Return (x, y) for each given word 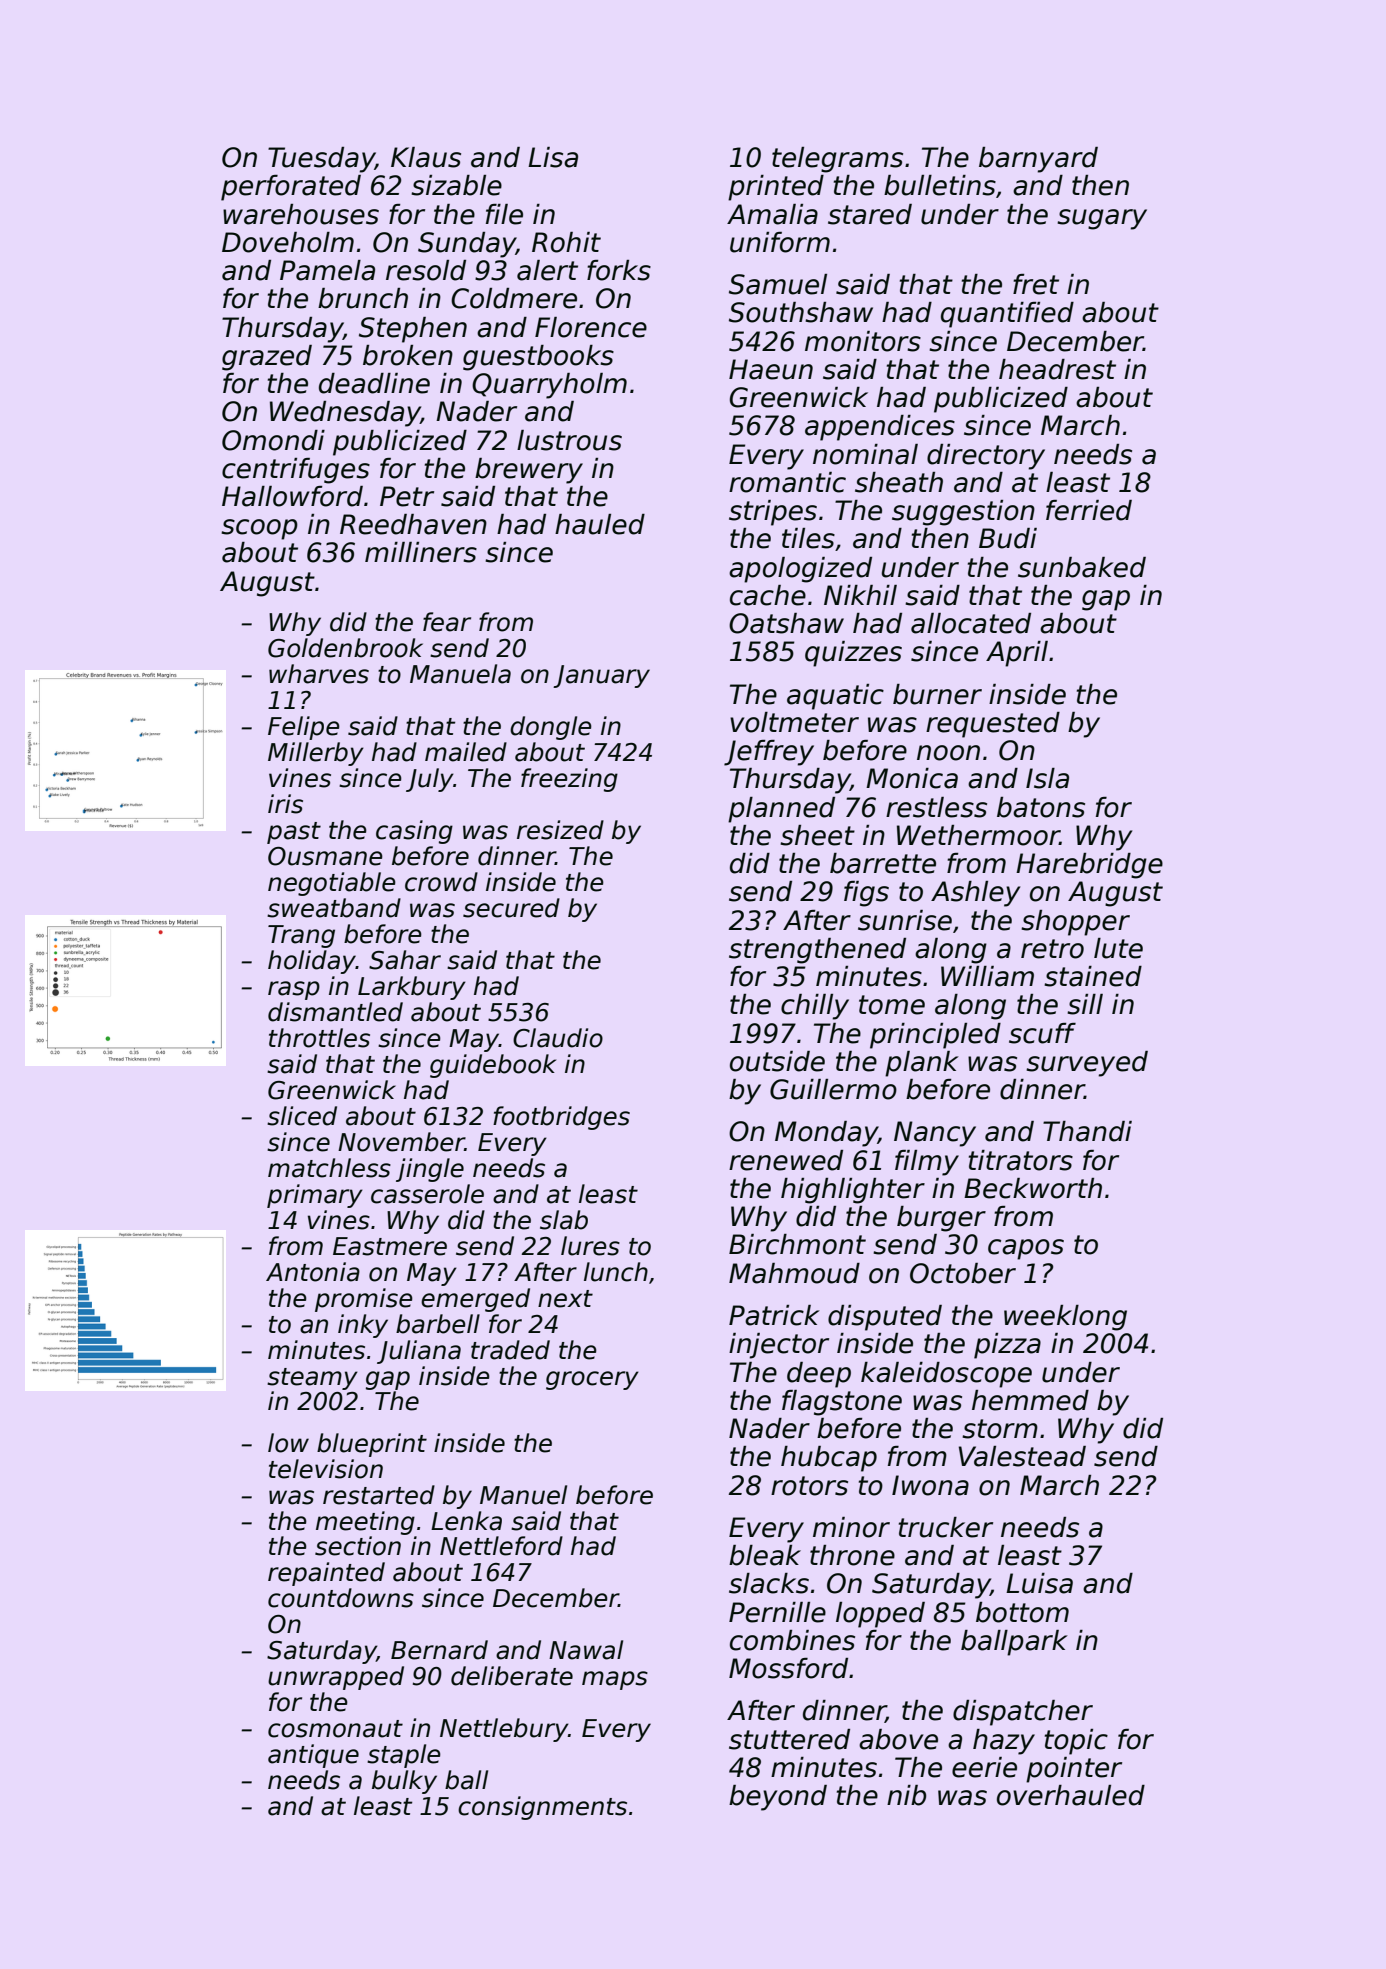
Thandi (1087, 1131)
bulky (404, 1782)
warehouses (301, 214)
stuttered (789, 1739)
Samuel (778, 284)
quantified (1007, 315)
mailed (466, 752)
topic (1076, 1742)
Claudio (558, 1038)
